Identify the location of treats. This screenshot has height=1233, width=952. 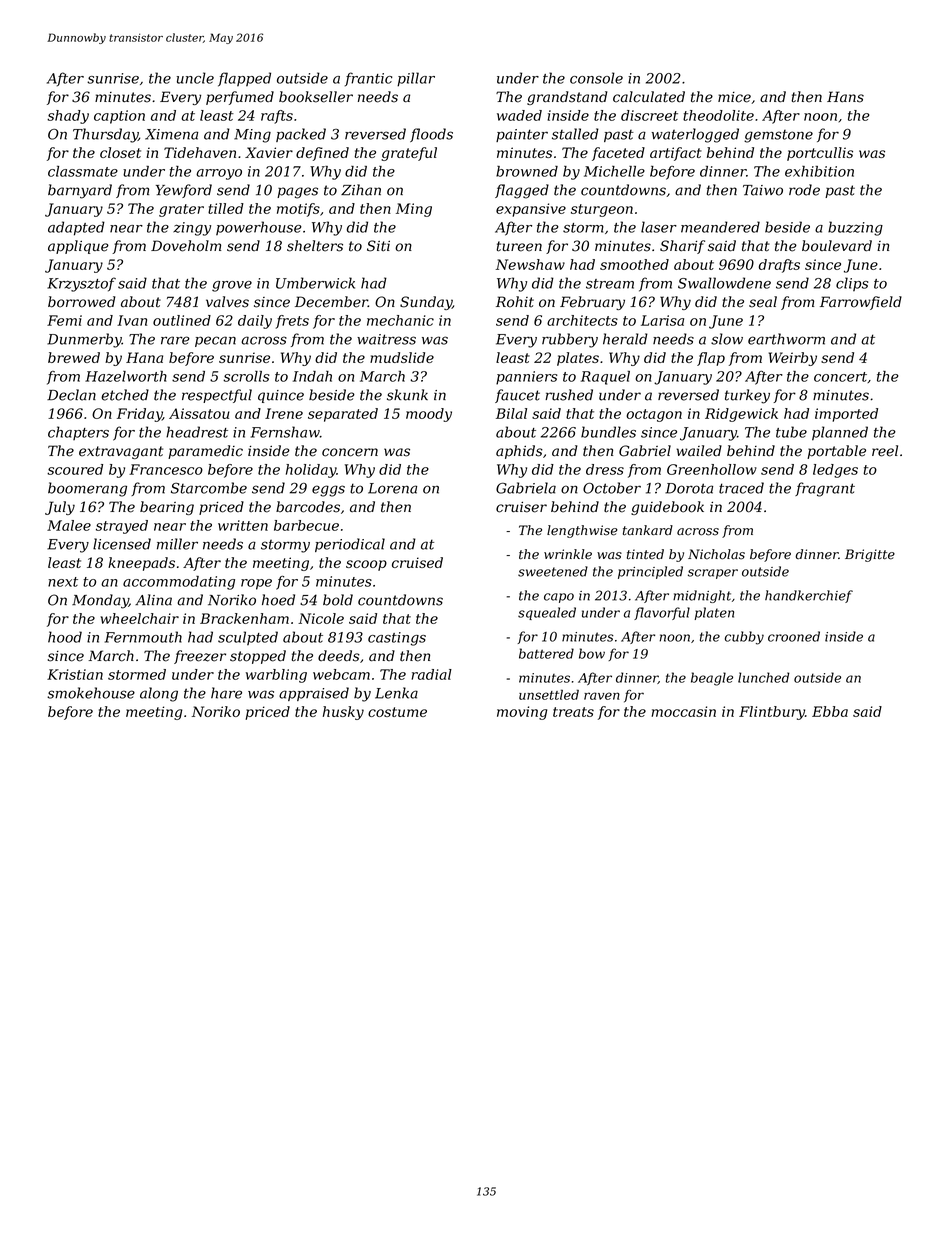
(573, 712).
